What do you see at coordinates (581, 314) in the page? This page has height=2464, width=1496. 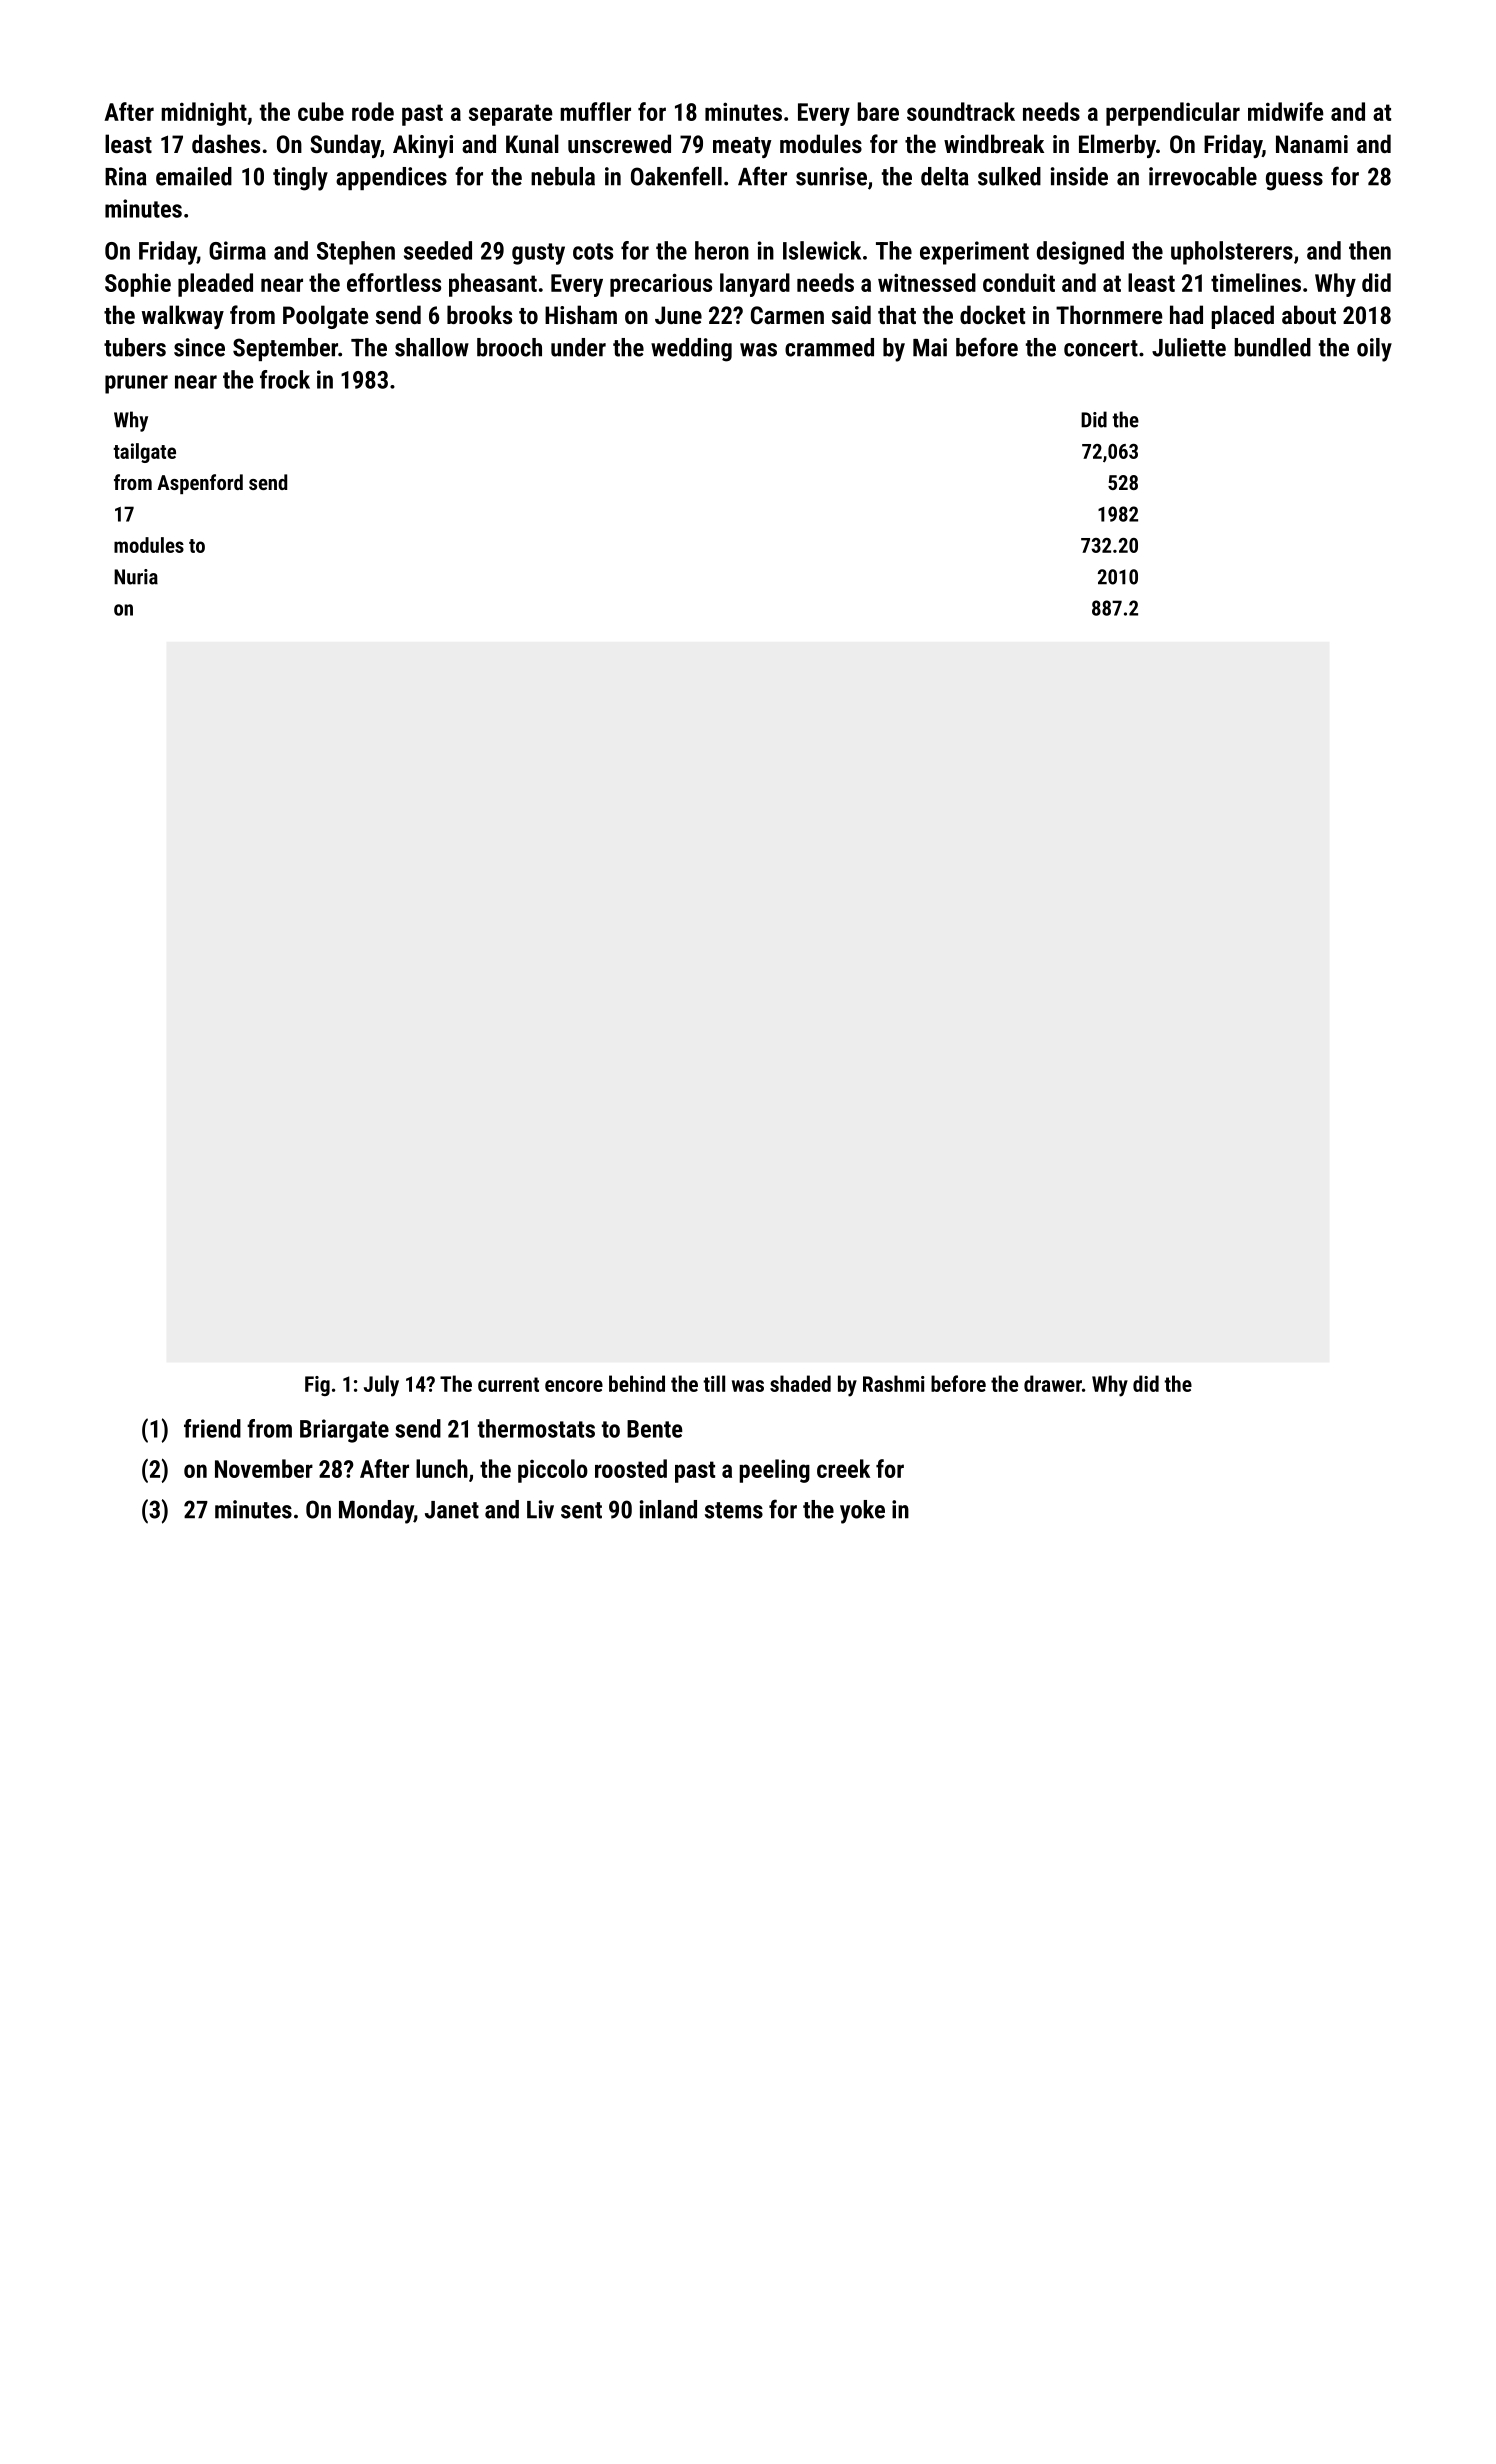 I see `Hisham` at bounding box center [581, 314].
